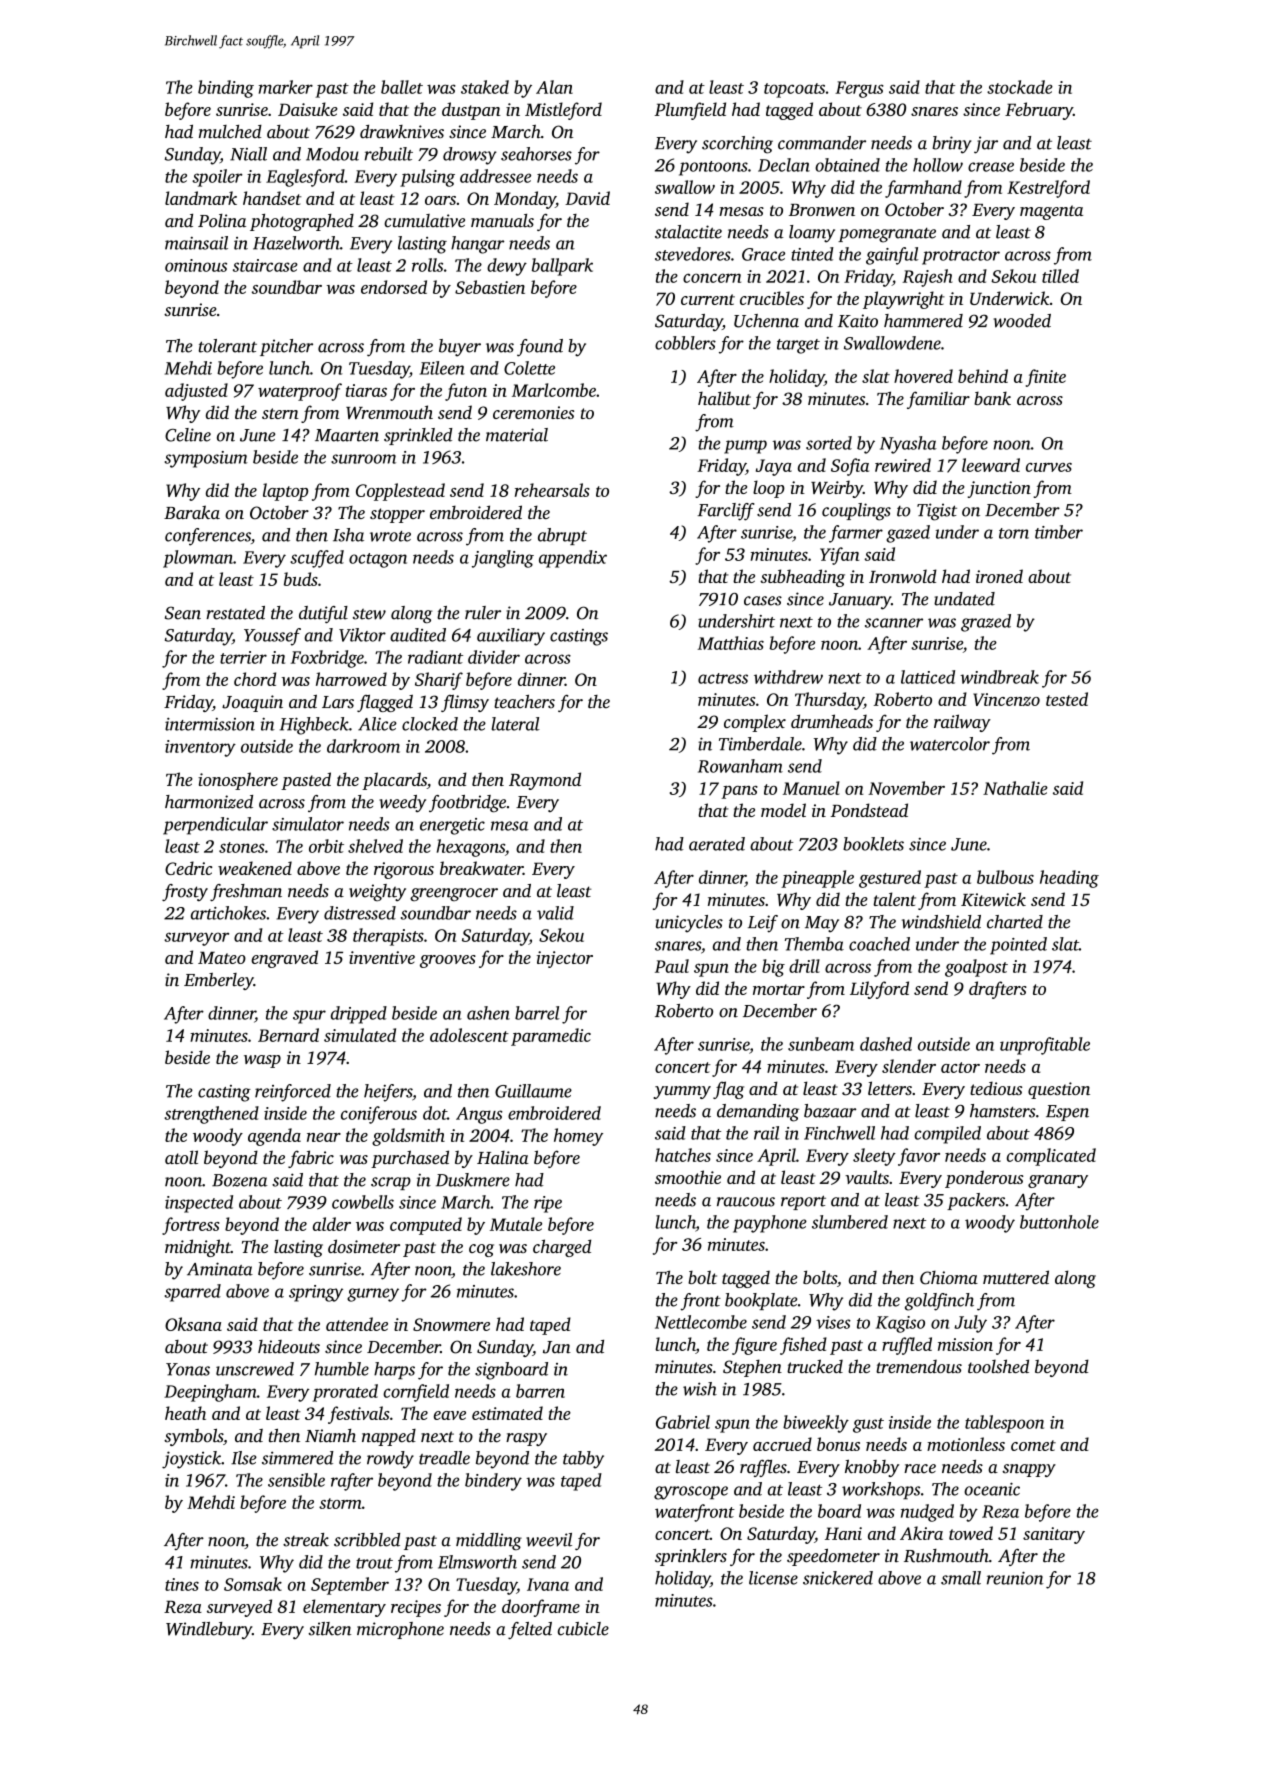 The width and height of the page is (1266, 1791). What do you see at coordinates (894, 623) in the page?
I see `scanner` at bounding box center [894, 623].
